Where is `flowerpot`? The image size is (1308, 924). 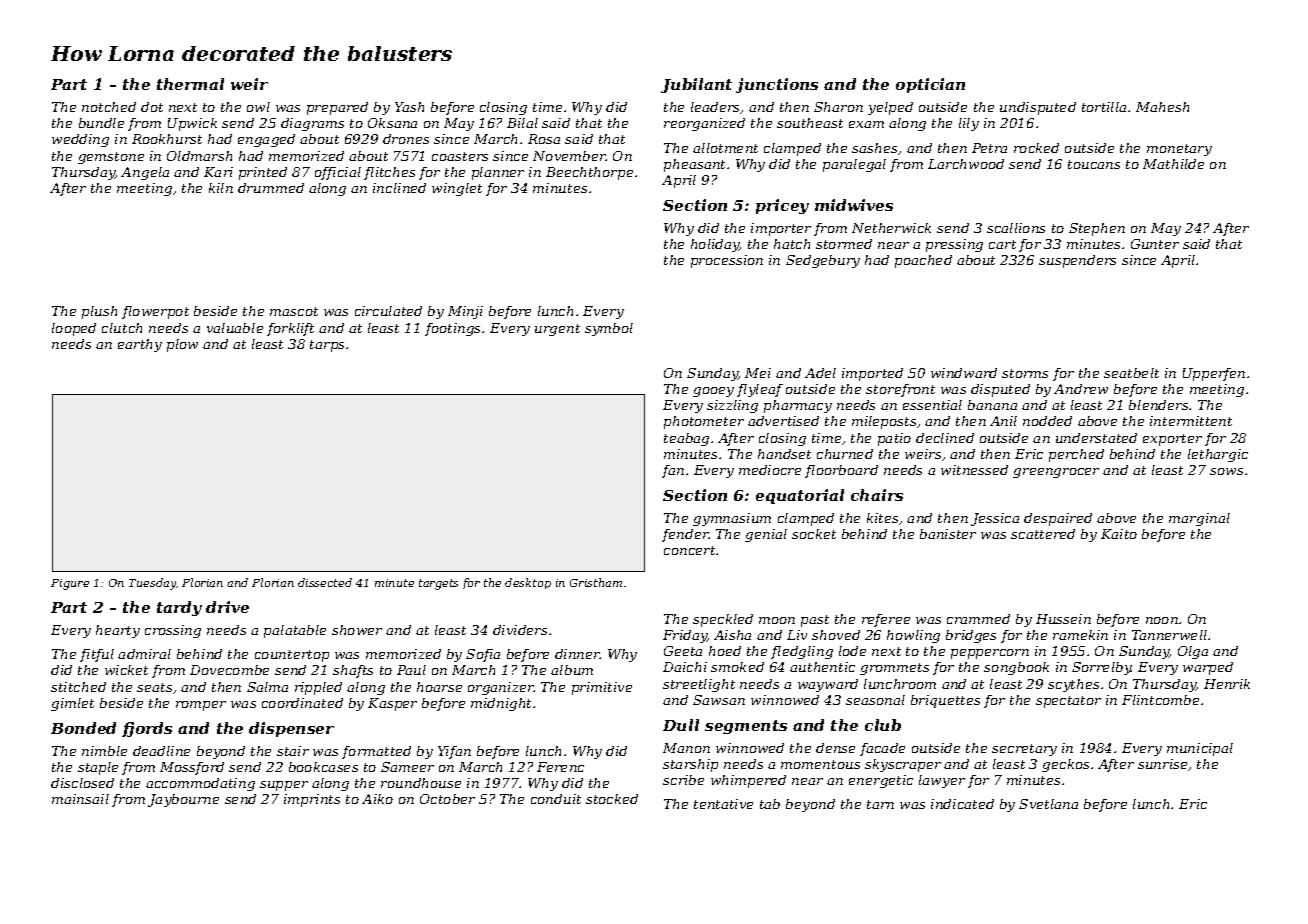 flowerpot is located at coordinates (155, 312).
